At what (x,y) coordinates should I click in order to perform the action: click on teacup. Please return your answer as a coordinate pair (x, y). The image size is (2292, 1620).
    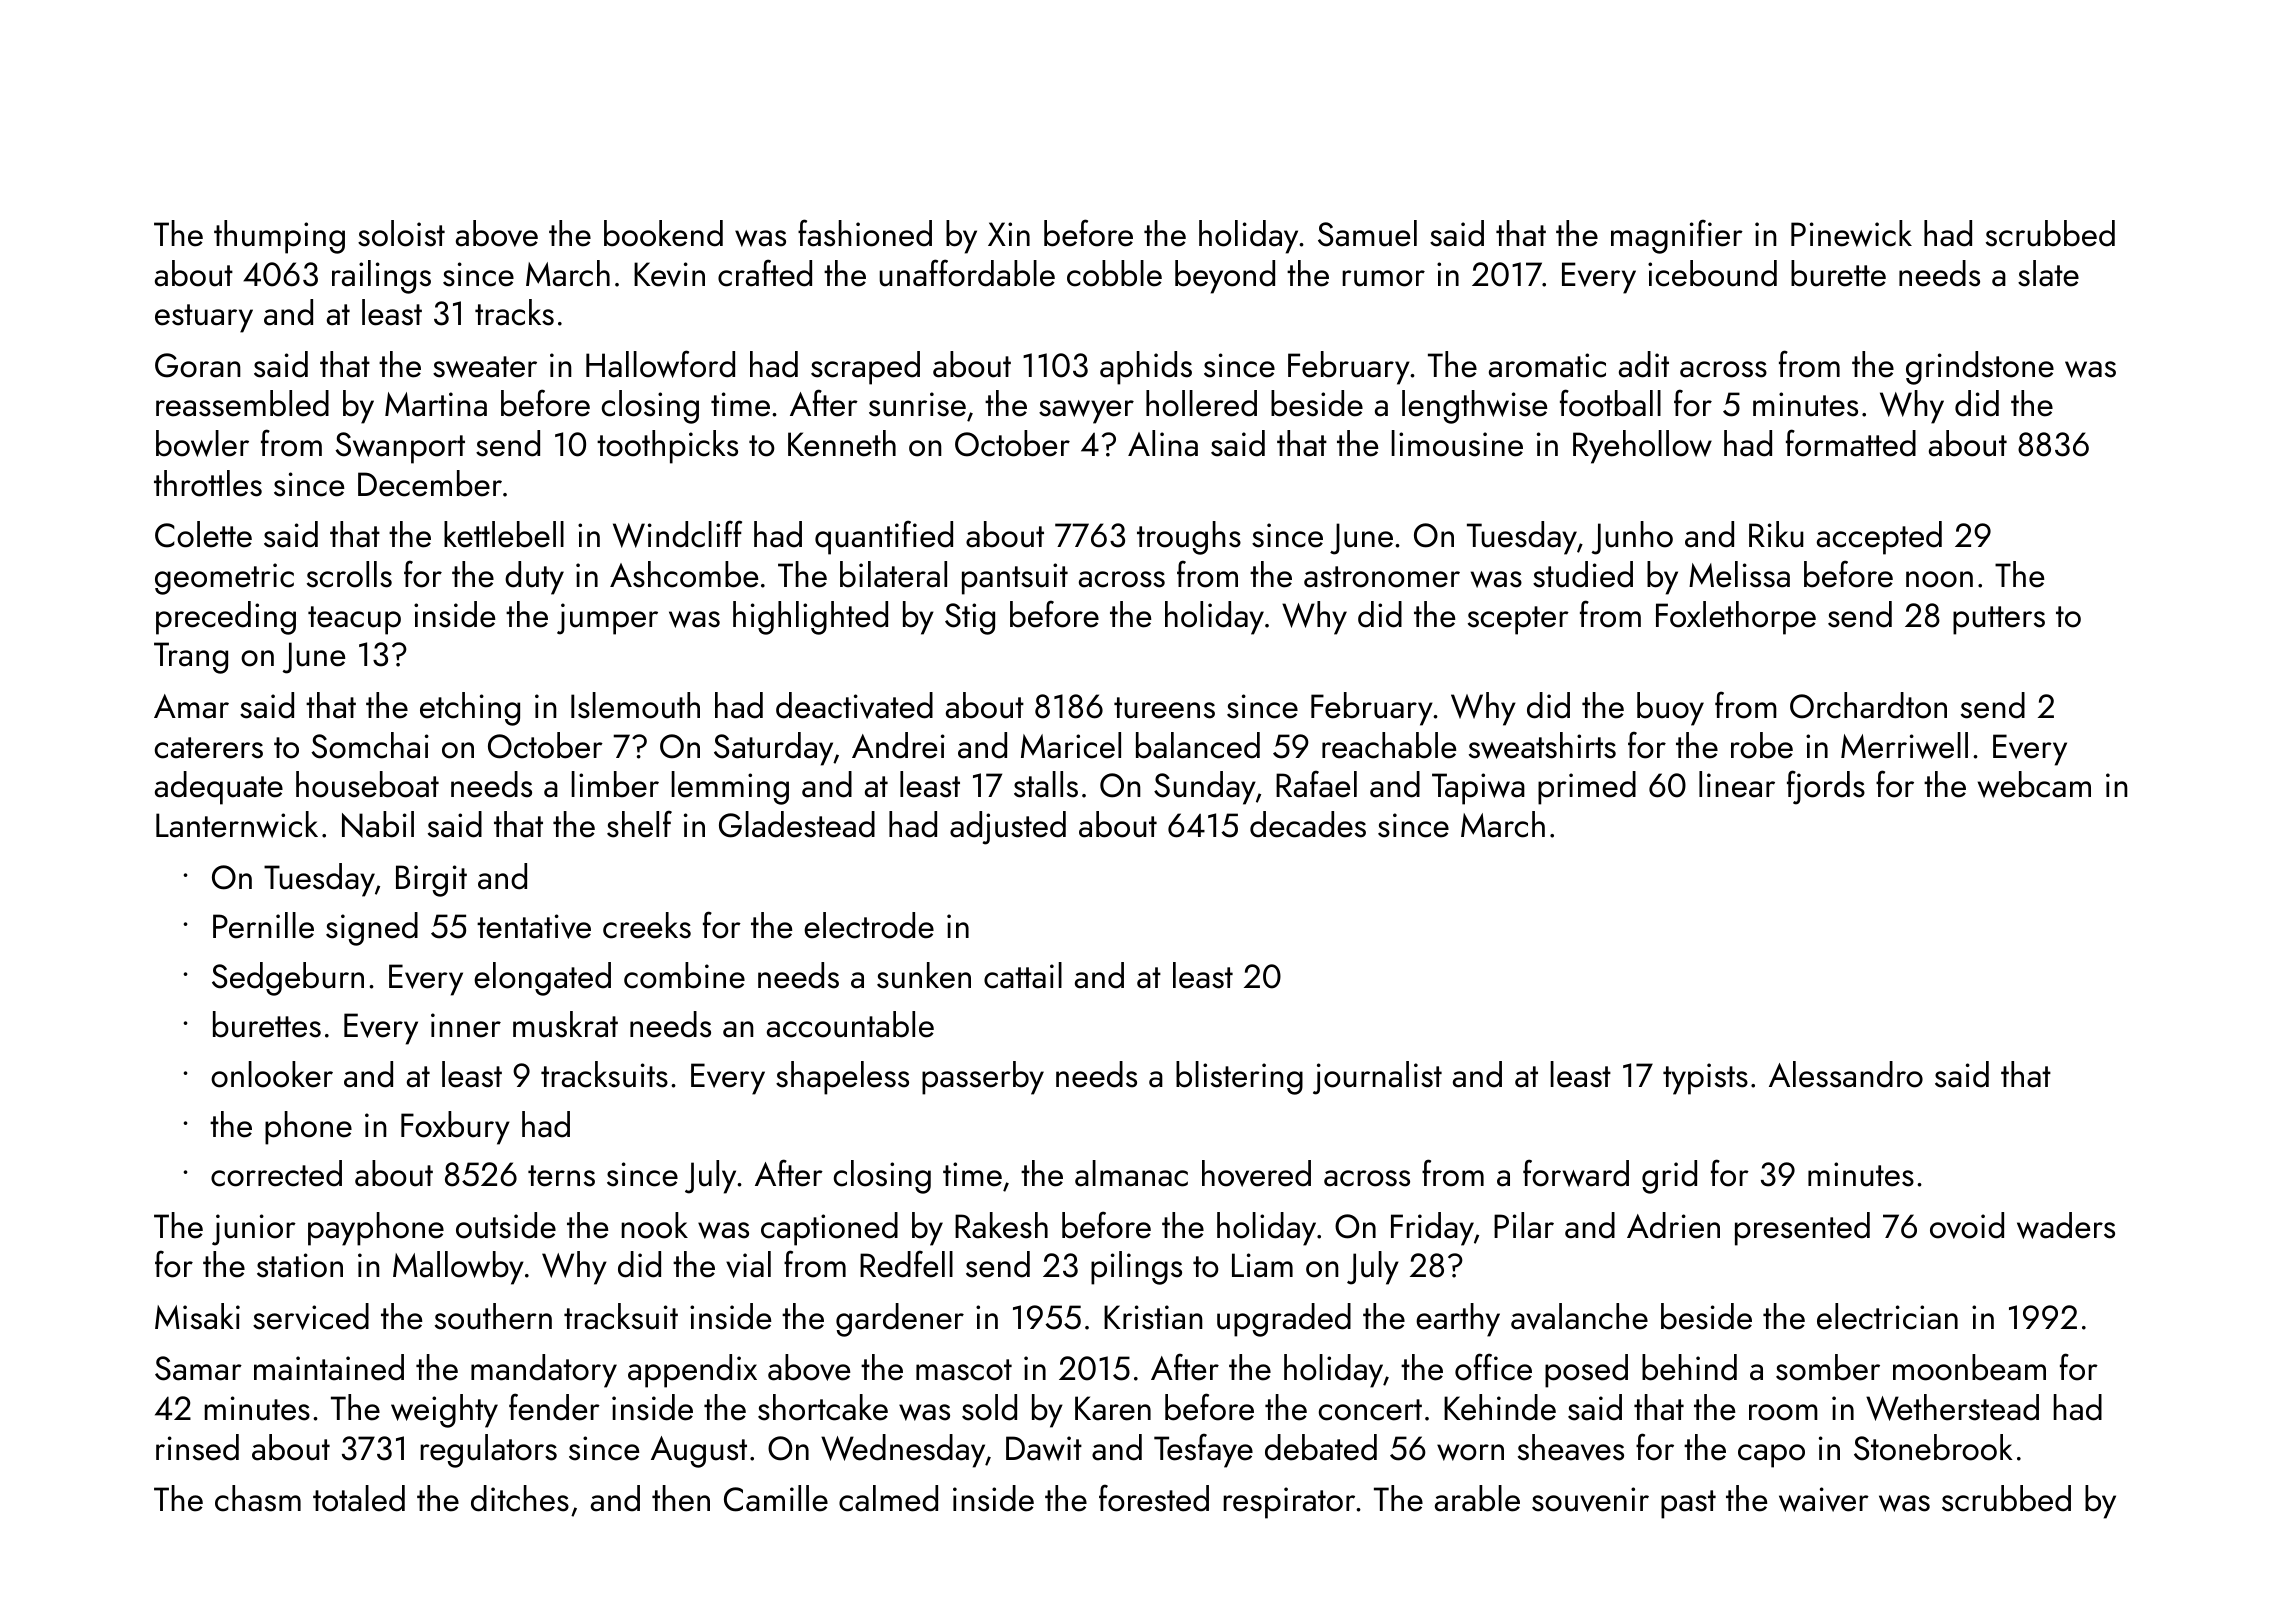
    Looking at the image, I should click on (354, 620).
